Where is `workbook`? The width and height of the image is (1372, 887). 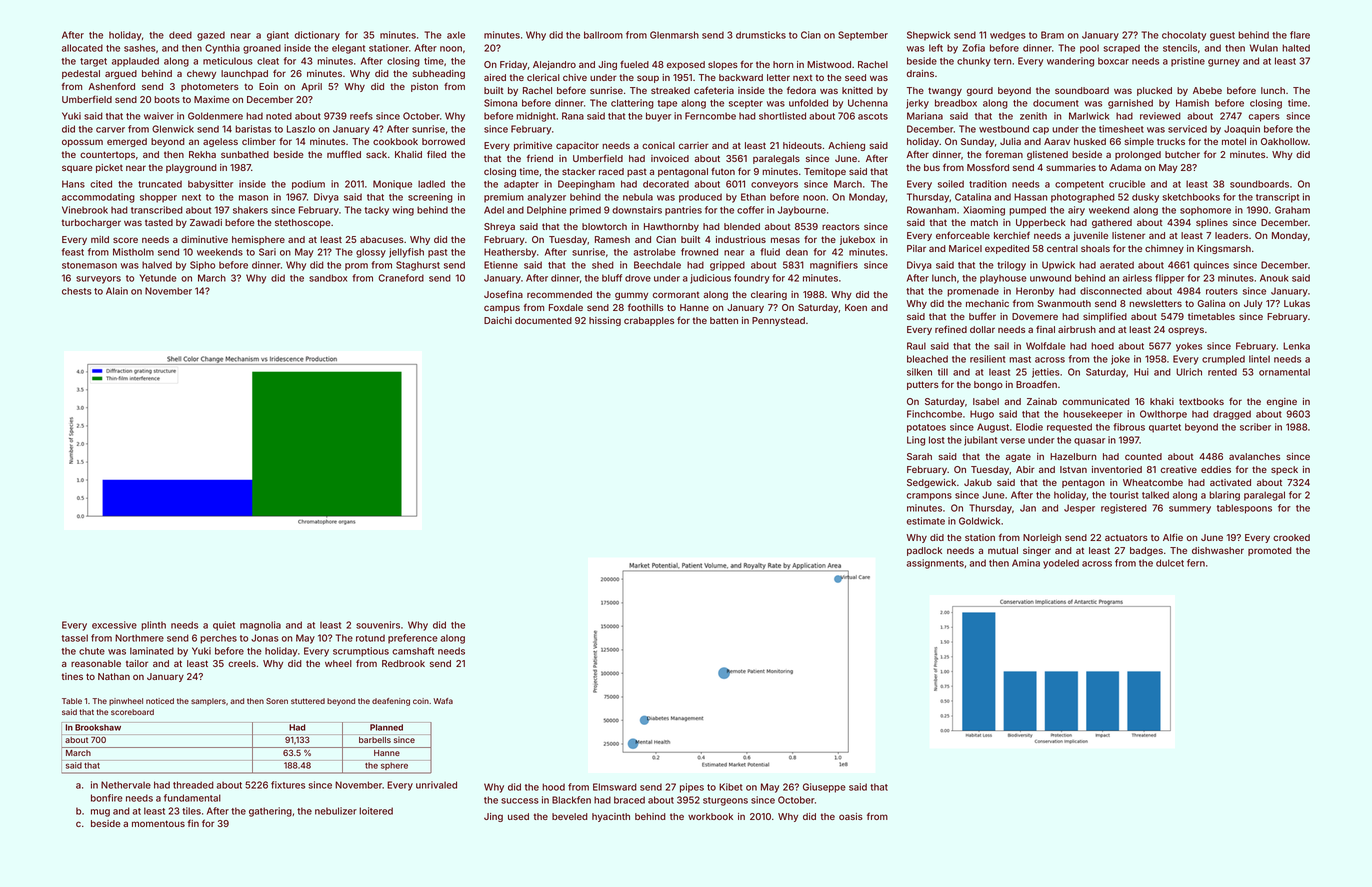 workbook is located at coordinates (710, 816).
